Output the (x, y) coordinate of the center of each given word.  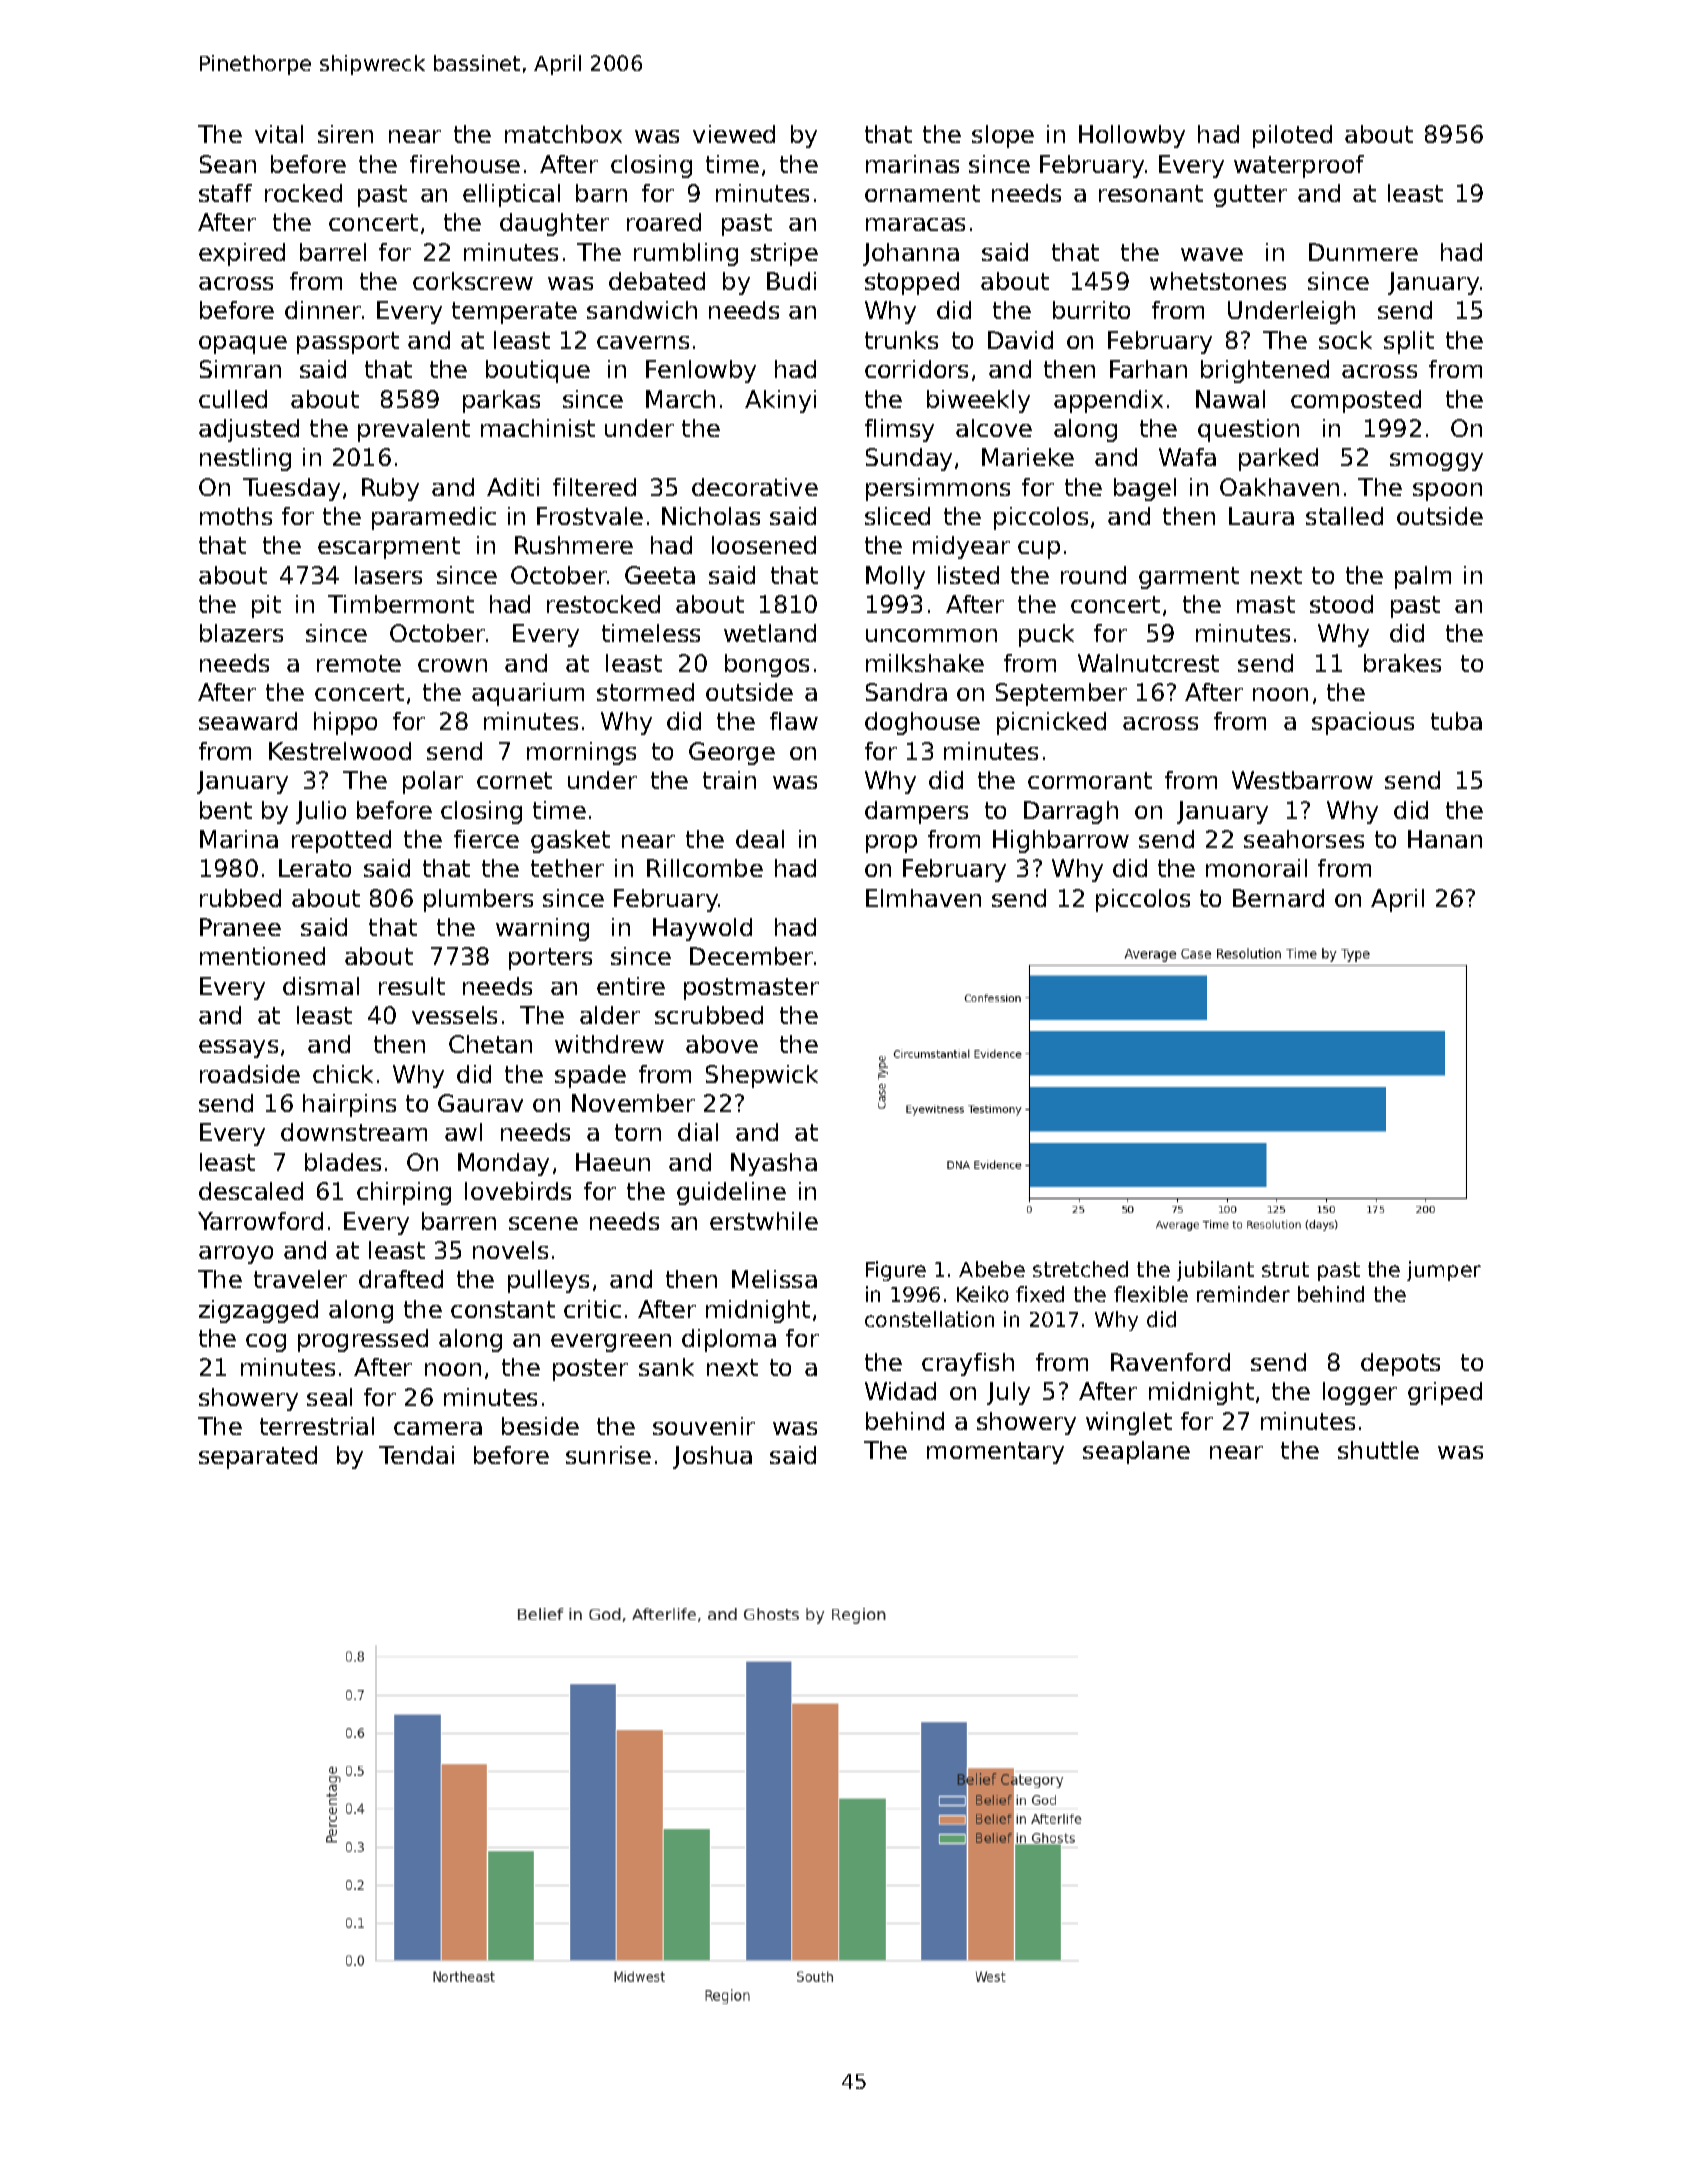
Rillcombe (705, 868)
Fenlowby (701, 371)
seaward (248, 721)
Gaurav (480, 1103)
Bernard (1278, 898)
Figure (896, 1271)
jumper (1444, 1271)
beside (540, 1426)
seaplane (1136, 1452)
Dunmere (1363, 252)
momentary (995, 1453)
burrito (1091, 310)
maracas (915, 224)
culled (233, 399)
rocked (303, 193)
